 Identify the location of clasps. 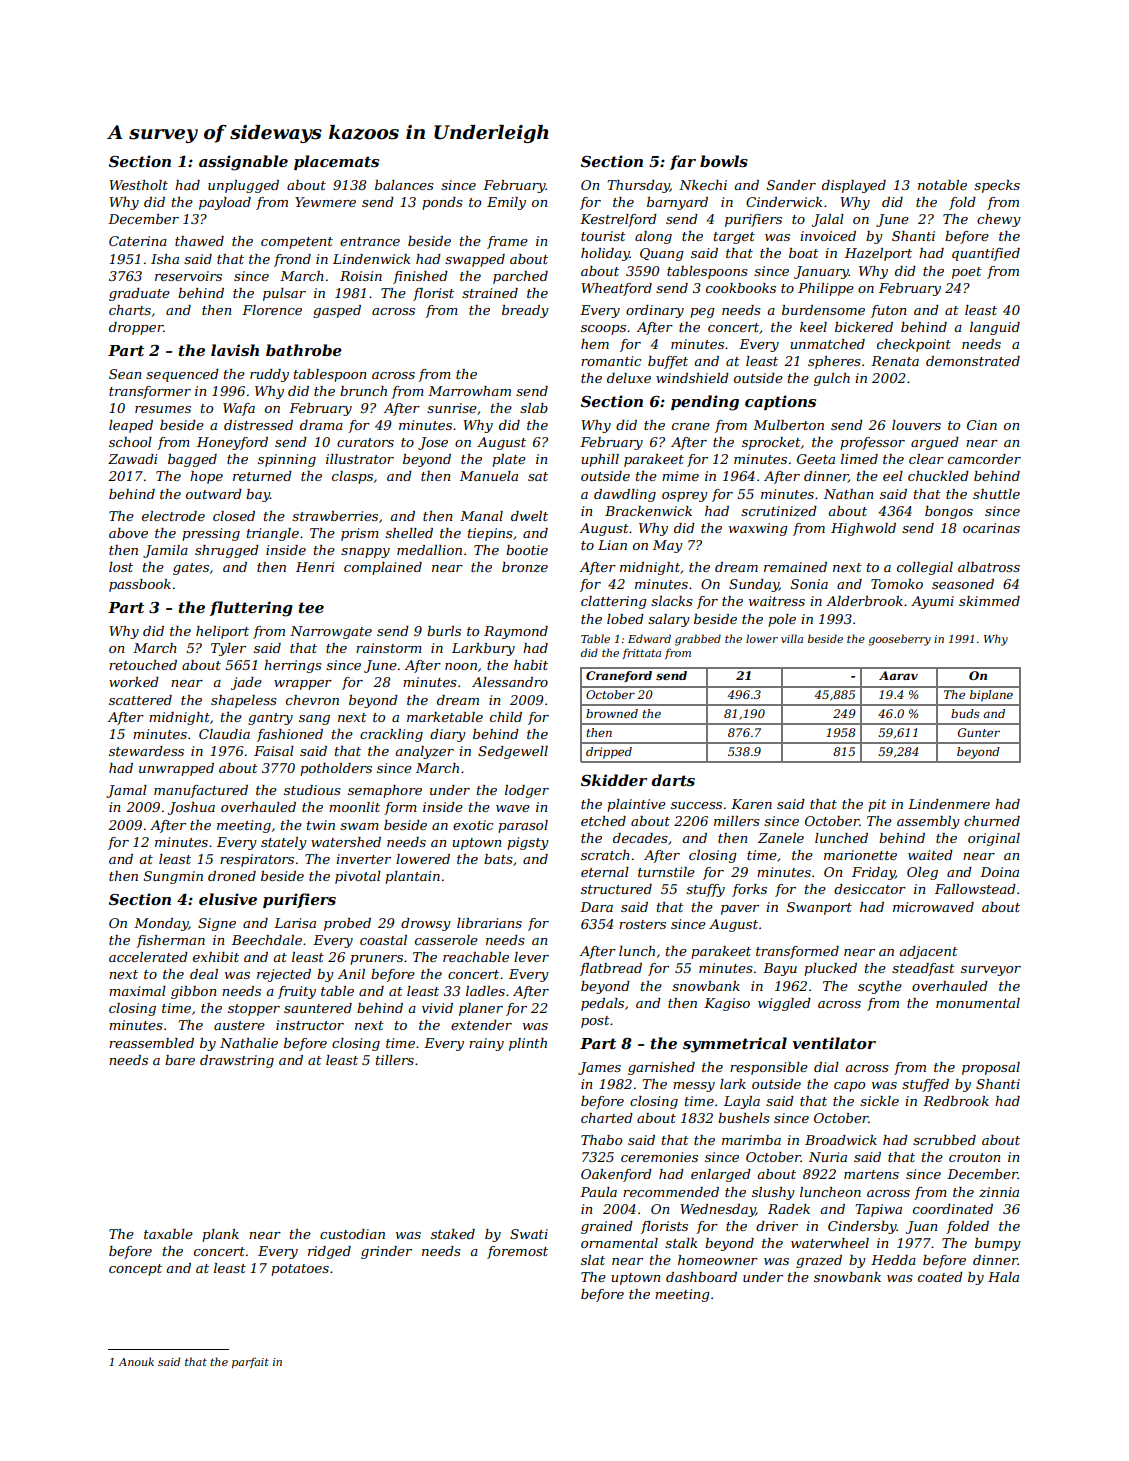
(352, 477).
